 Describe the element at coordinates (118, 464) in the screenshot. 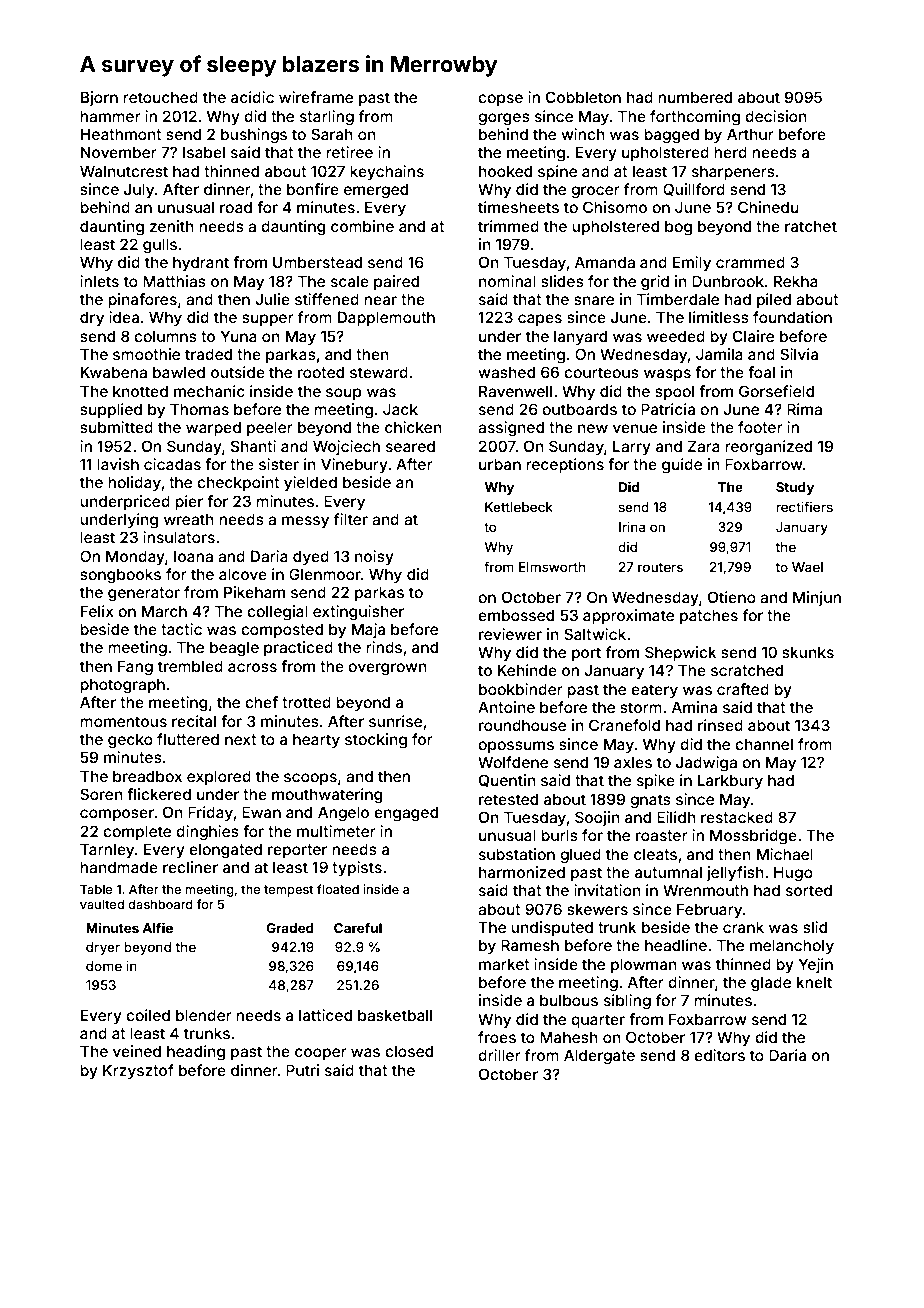

I see `lavish` at that location.
